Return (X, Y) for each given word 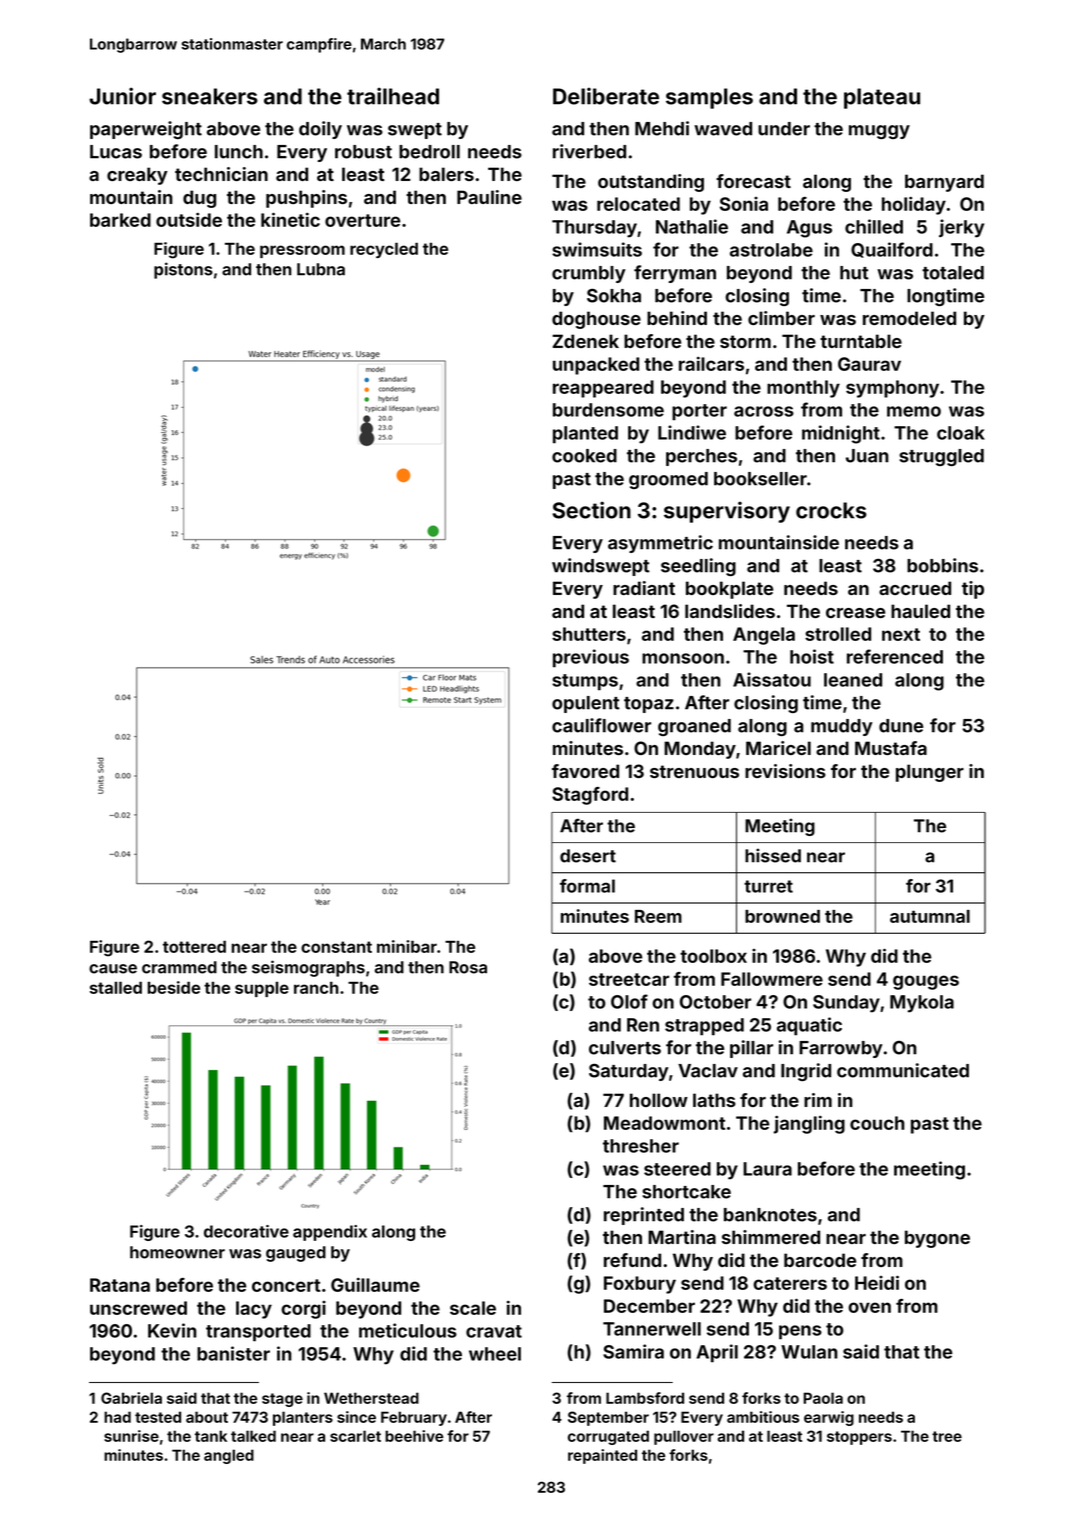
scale (473, 1308)
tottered (194, 946)
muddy (842, 727)
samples (709, 98)
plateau (882, 98)
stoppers (859, 1438)
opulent (586, 704)
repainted (602, 1456)
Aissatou (772, 679)
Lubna (321, 269)
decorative (246, 1231)
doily (320, 130)
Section (591, 510)
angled (229, 1456)
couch (877, 1123)
